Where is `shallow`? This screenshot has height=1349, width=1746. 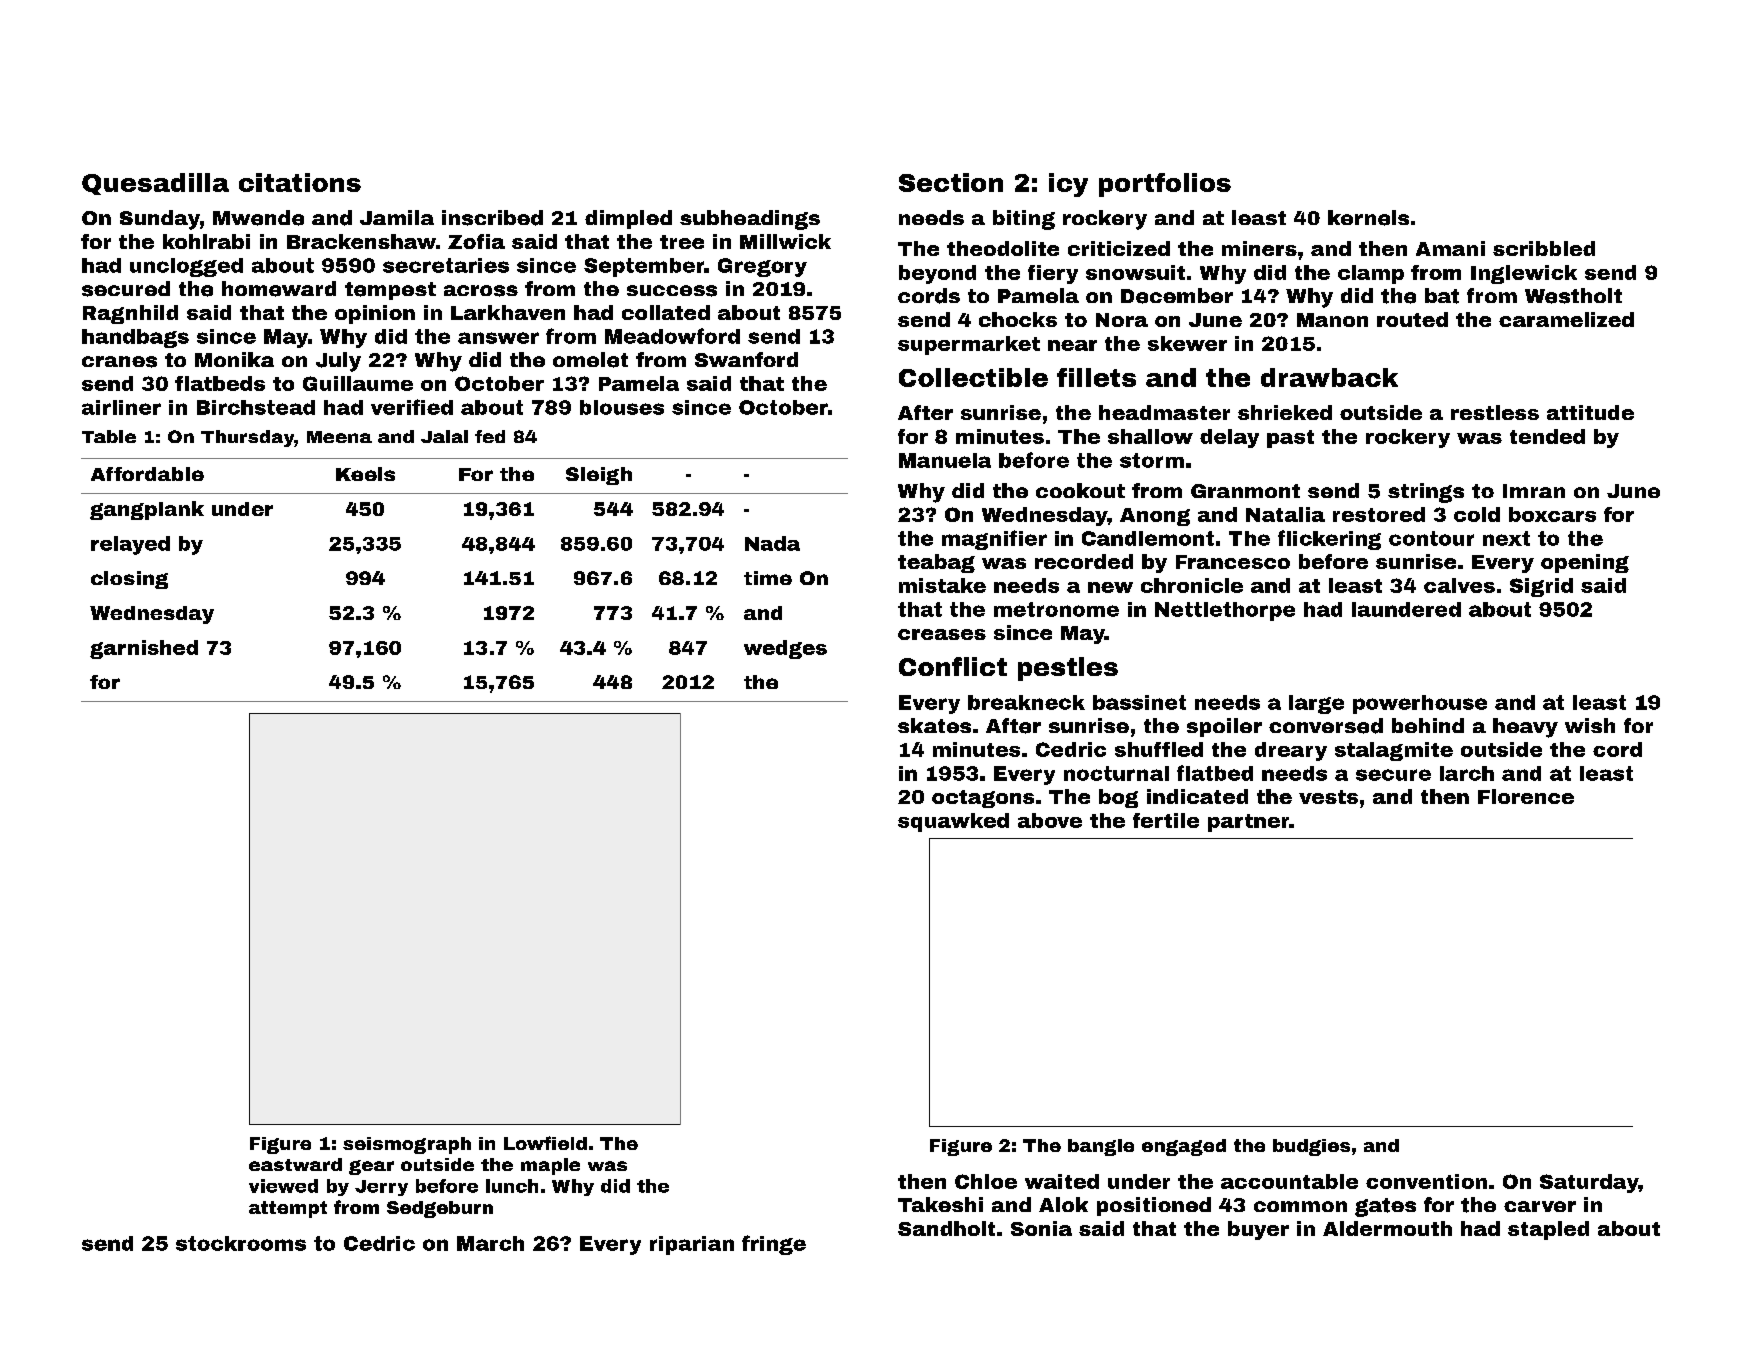 shallow is located at coordinates (1150, 436).
